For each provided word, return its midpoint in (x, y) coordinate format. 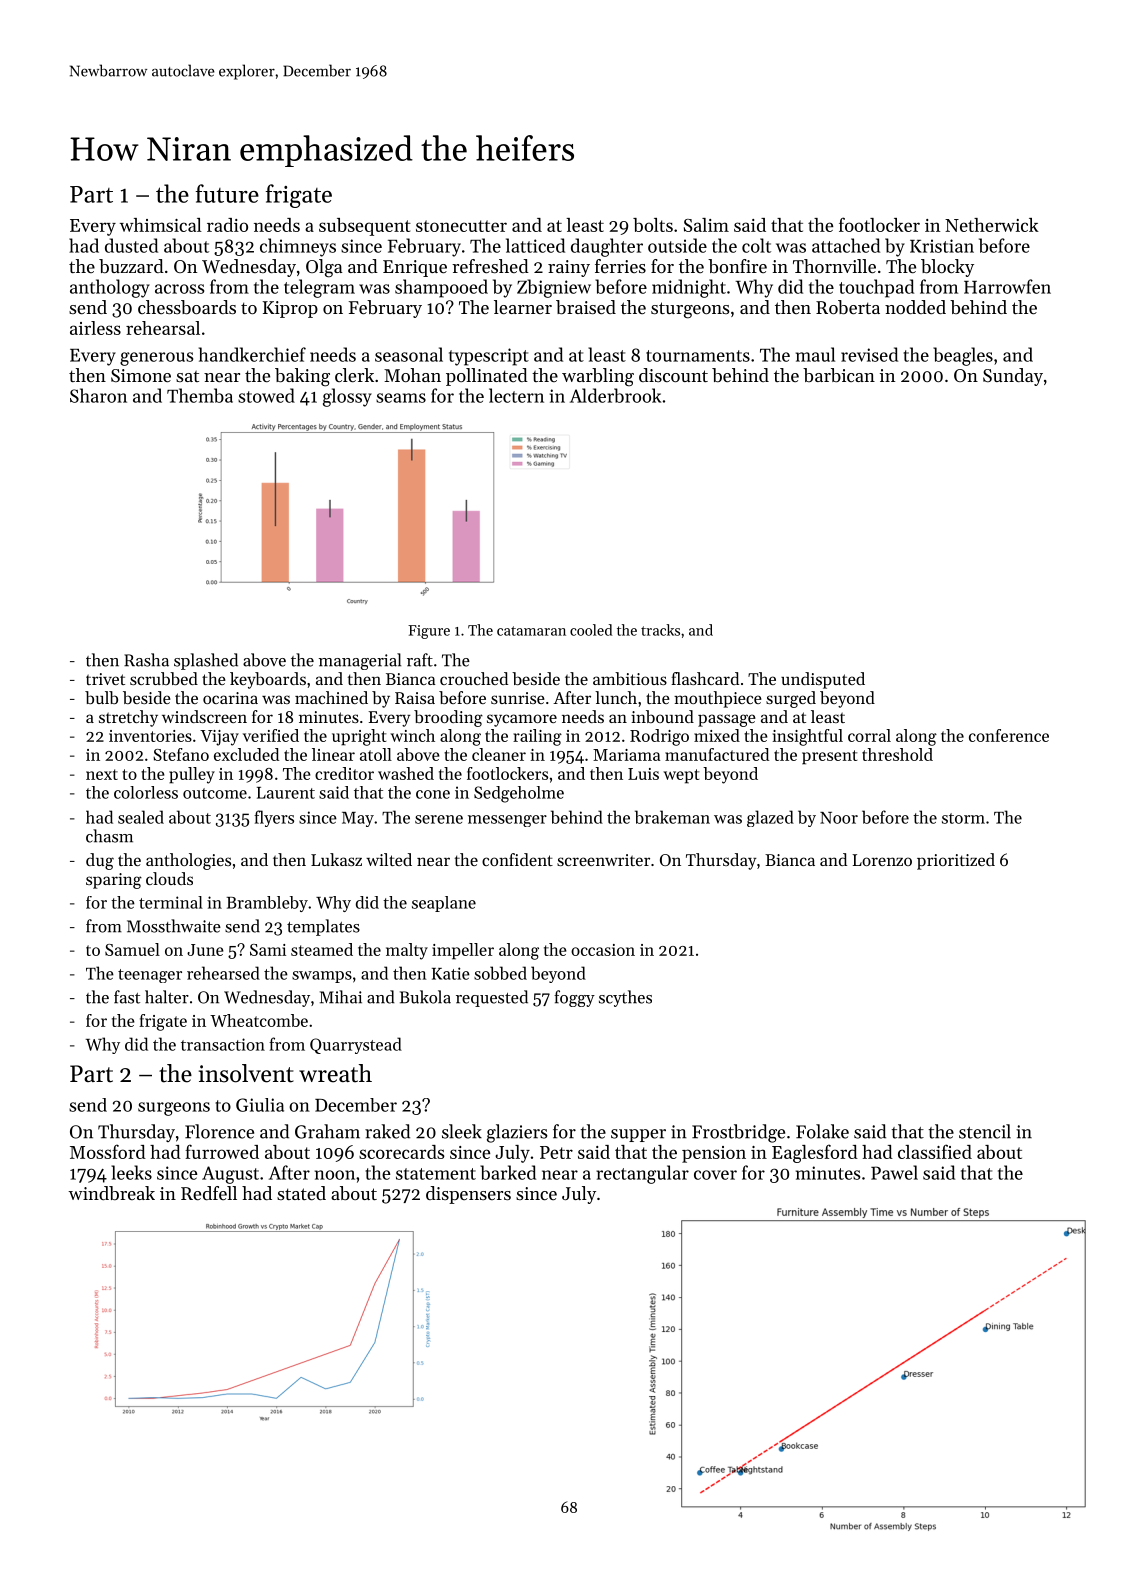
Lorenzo (882, 860)
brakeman (672, 817)
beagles (963, 356)
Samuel (132, 949)
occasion (603, 950)
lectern (516, 395)
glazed (770, 818)
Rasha (146, 660)
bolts (653, 225)
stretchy (128, 718)
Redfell (209, 1193)
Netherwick (992, 225)
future (227, 193)
